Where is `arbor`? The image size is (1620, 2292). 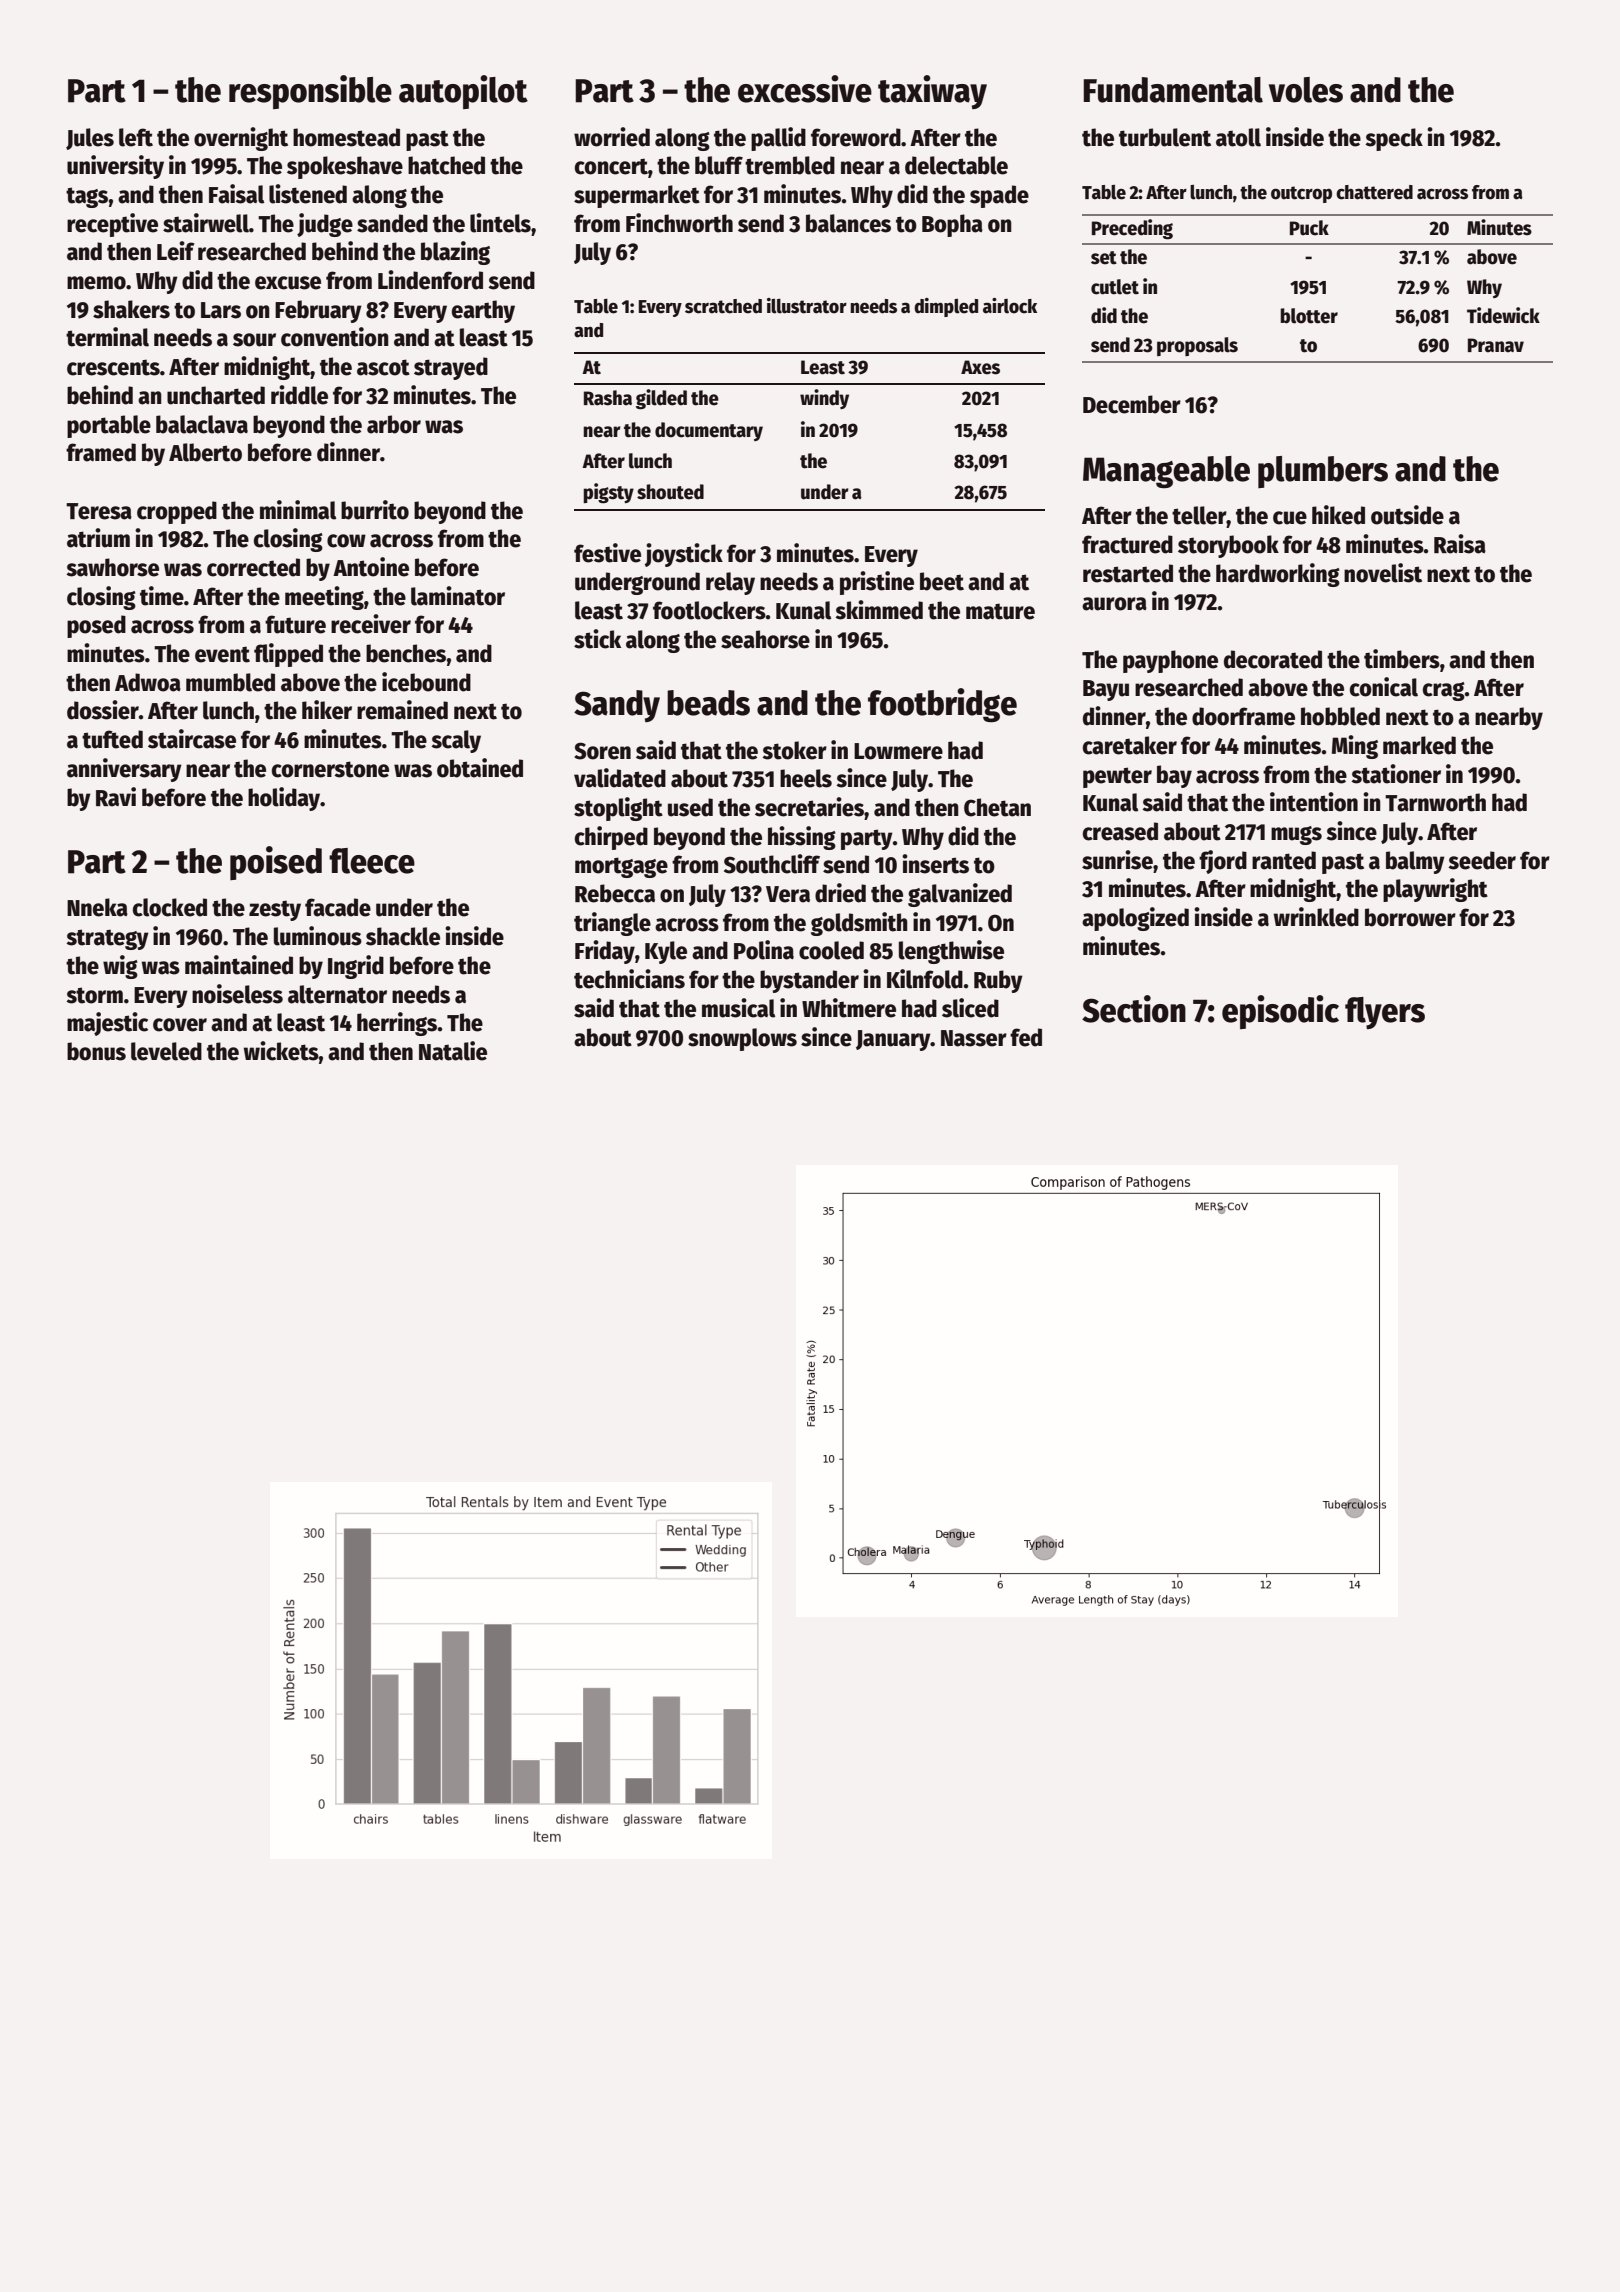 arbor is located at coordinates (394, 424).
